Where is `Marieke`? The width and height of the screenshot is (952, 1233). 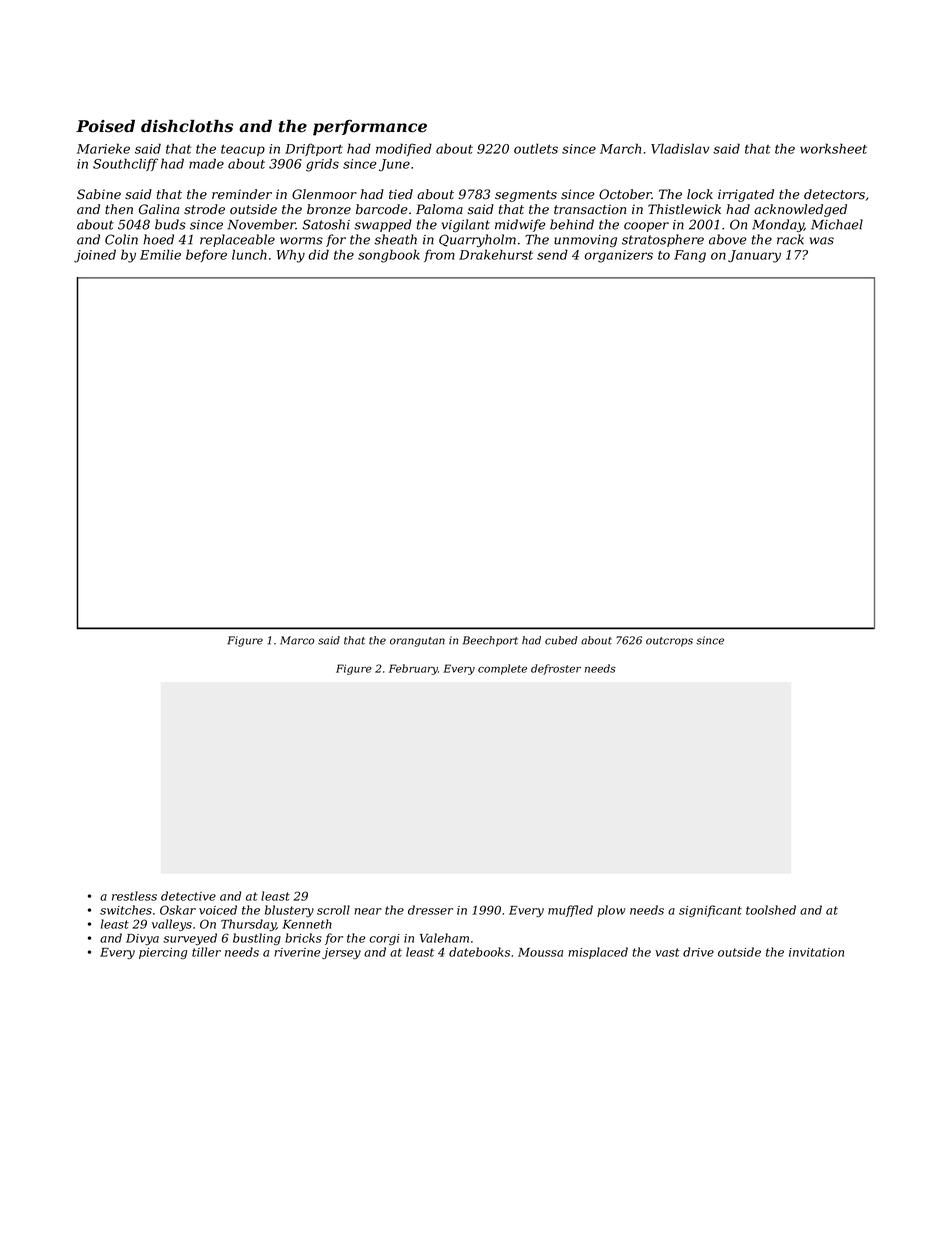 Marieke is located at coordinates (103, 148).
